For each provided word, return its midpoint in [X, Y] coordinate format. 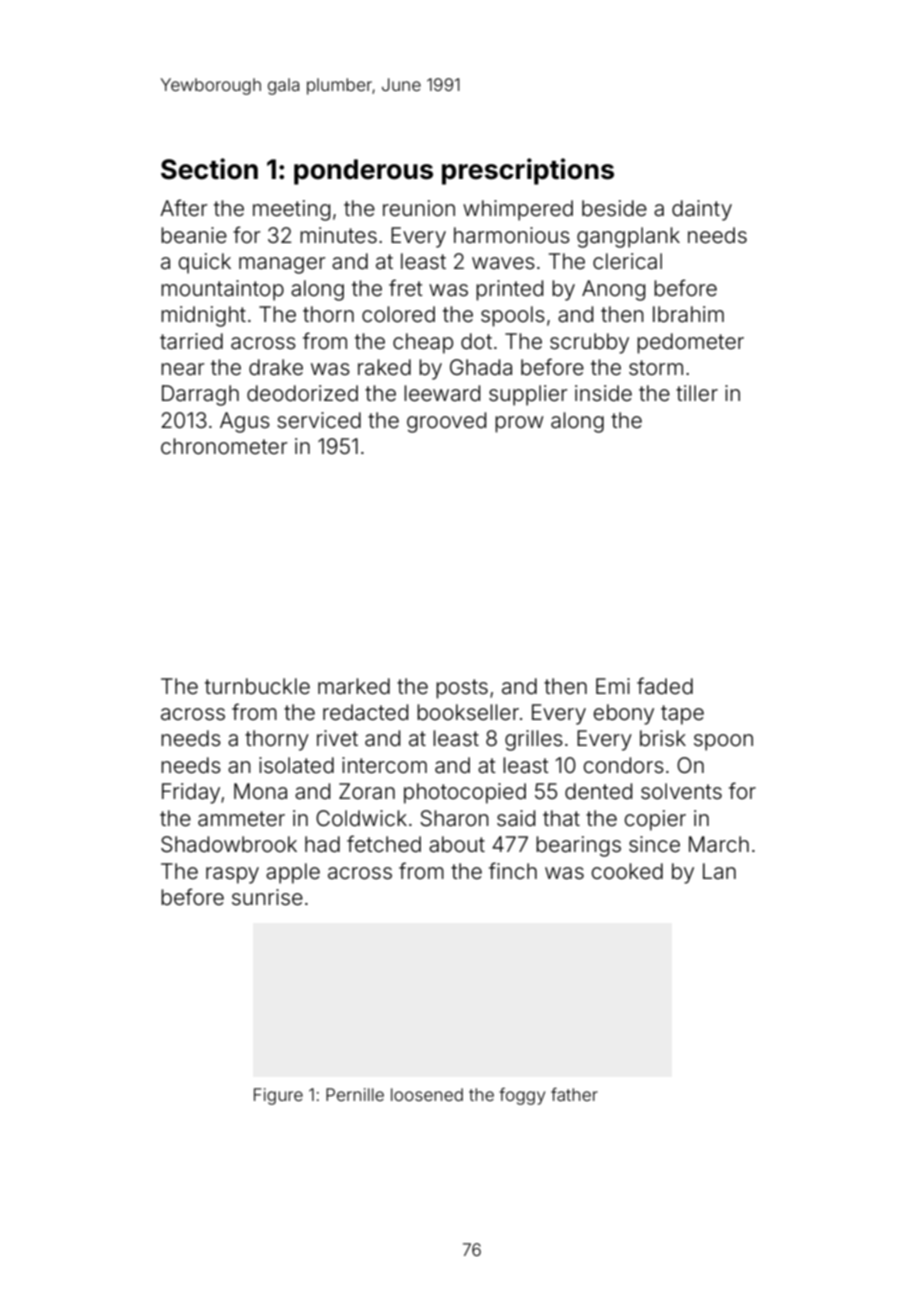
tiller [697, 393]
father [574, 1094]
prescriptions [528, 171]
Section [209, 169]
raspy [232, 875]
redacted [365, 712]
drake [276, 367]
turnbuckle [257, 686]
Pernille [355, 1094]
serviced [319, 420]
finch [513, 870]
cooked [627, 871]
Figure [278, 1096]
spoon [723, 742]
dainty [702, 210]
